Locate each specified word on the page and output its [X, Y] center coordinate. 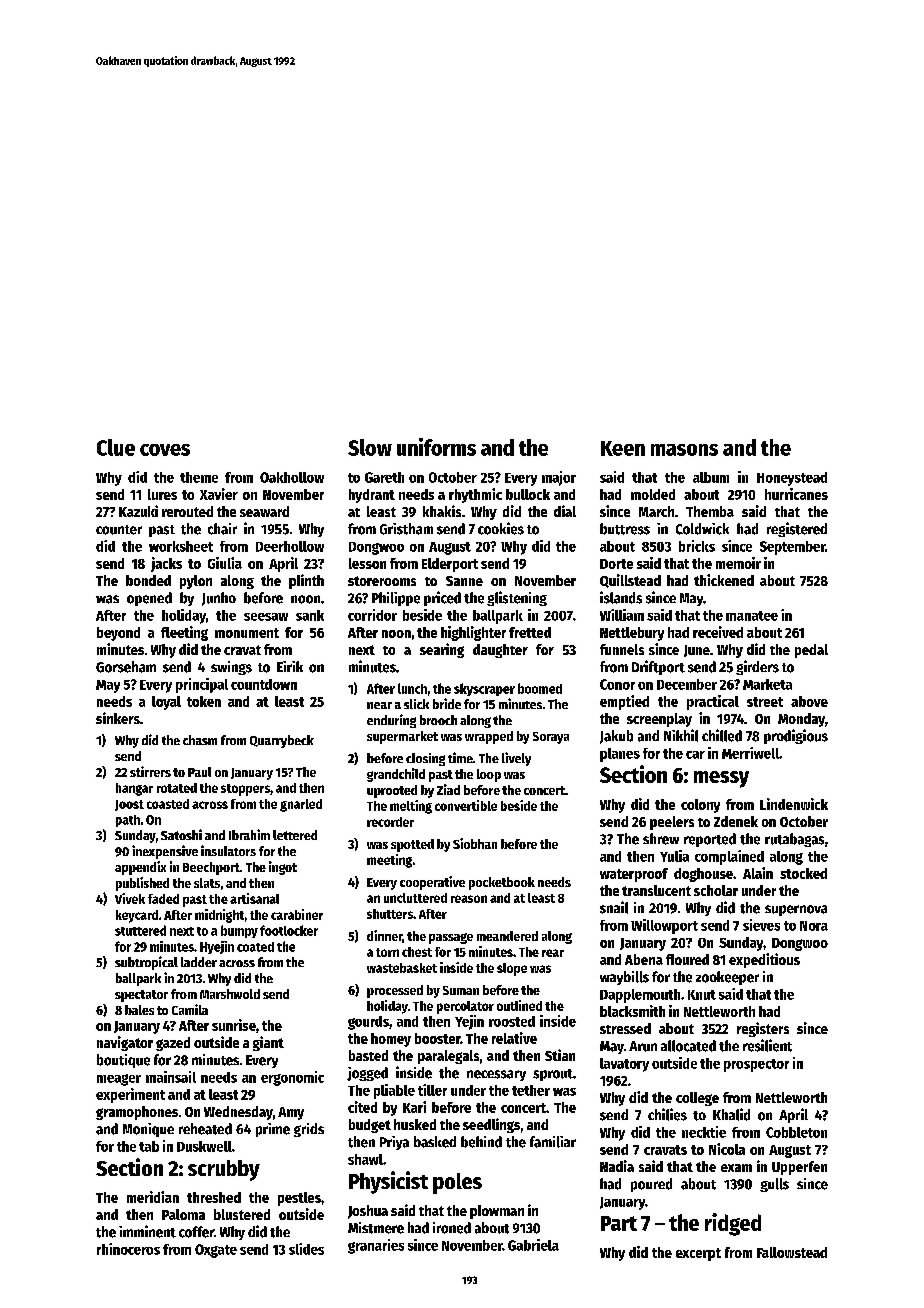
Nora [814, 926]
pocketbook [502, 883]
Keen [623, 448]
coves [165, 450]
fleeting [184, 633]
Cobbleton [796, 1132]
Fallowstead [792, 1252]
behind [481, 1142]
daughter [500, 651]
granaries [376, 1246]
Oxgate [216, 1251]
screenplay [659, 720]
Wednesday [238, 1113]
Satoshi [181, 834]
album [711, 477]
